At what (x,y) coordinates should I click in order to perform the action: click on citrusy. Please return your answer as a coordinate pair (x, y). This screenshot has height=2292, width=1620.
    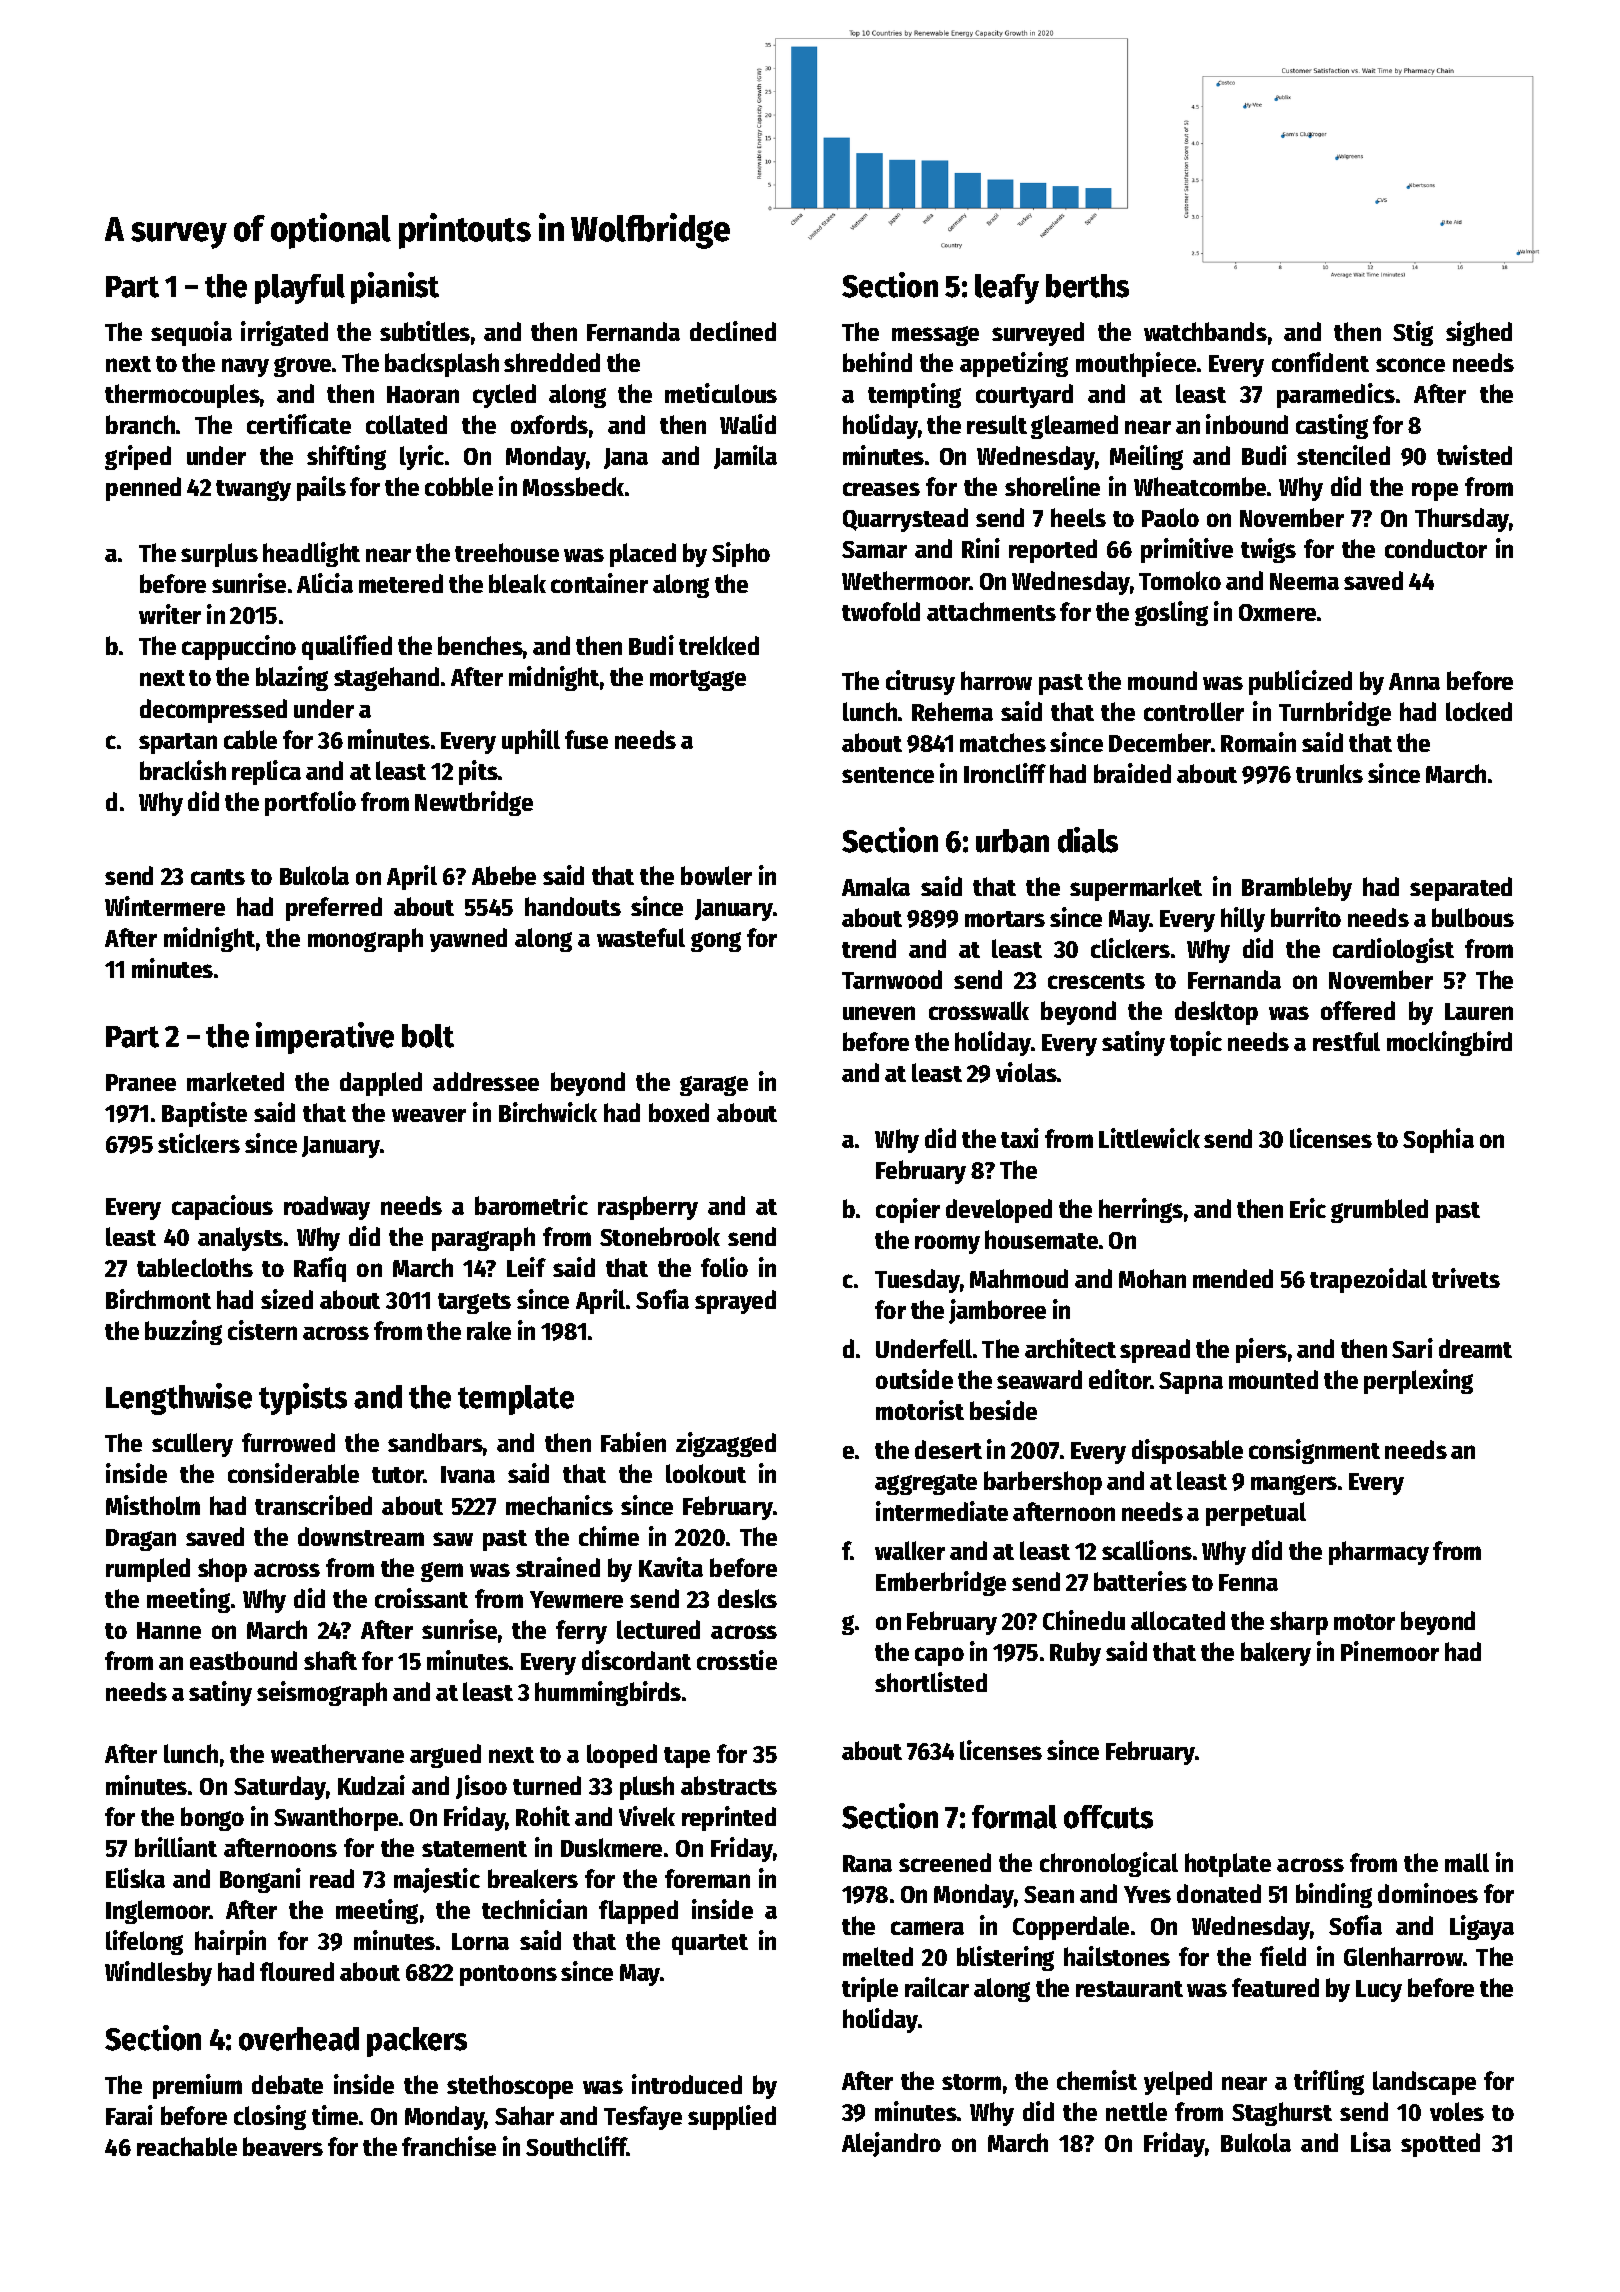
    Looking at the image, I should click on (920, 682).
